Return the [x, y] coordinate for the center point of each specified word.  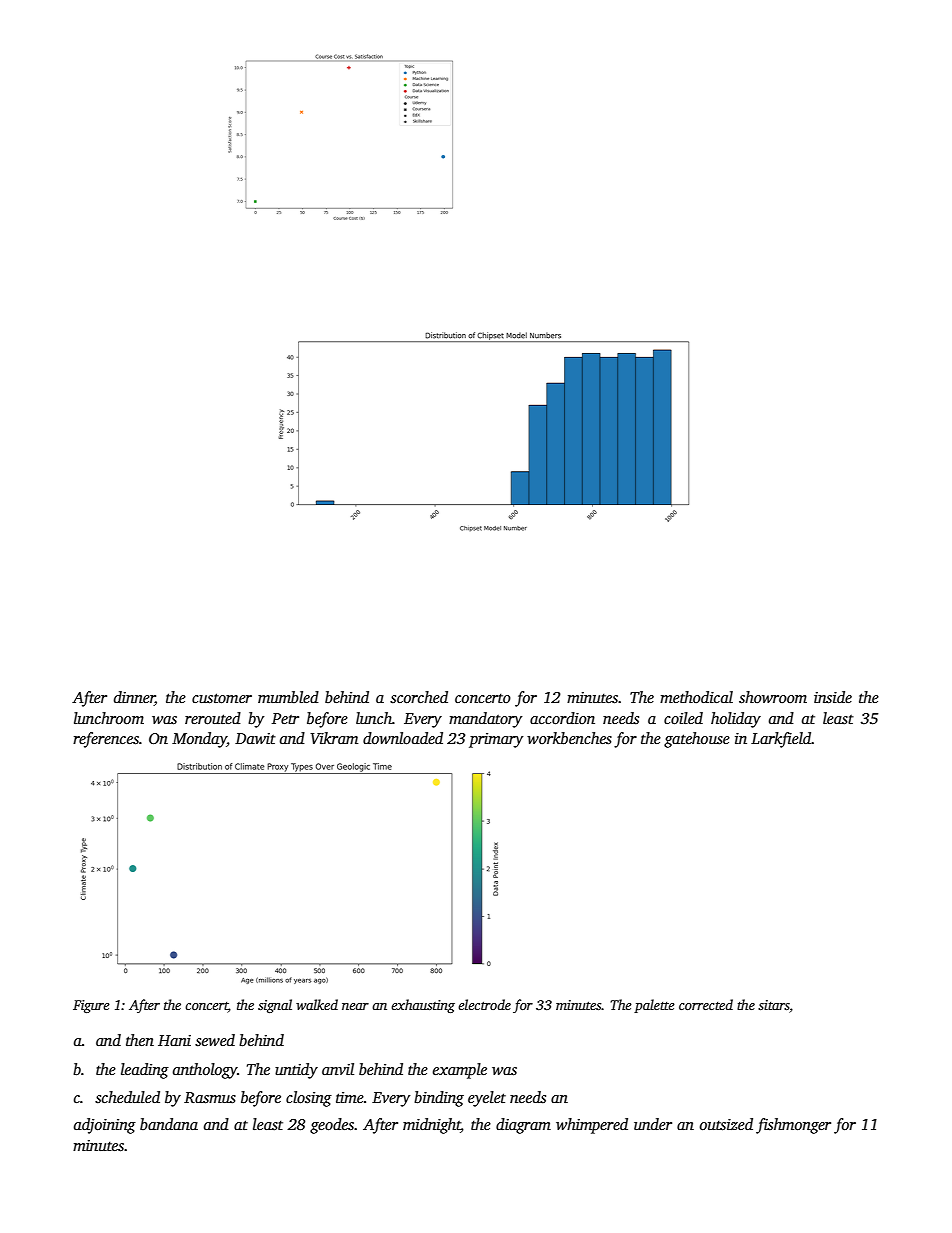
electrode [484, 1004]
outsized [726, 1124]
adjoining [105, 1126]
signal [275, 1006]
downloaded [403, 738]
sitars [774, 1006]
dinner [134, 698]
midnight [432, 1126]
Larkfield [781, 740]
